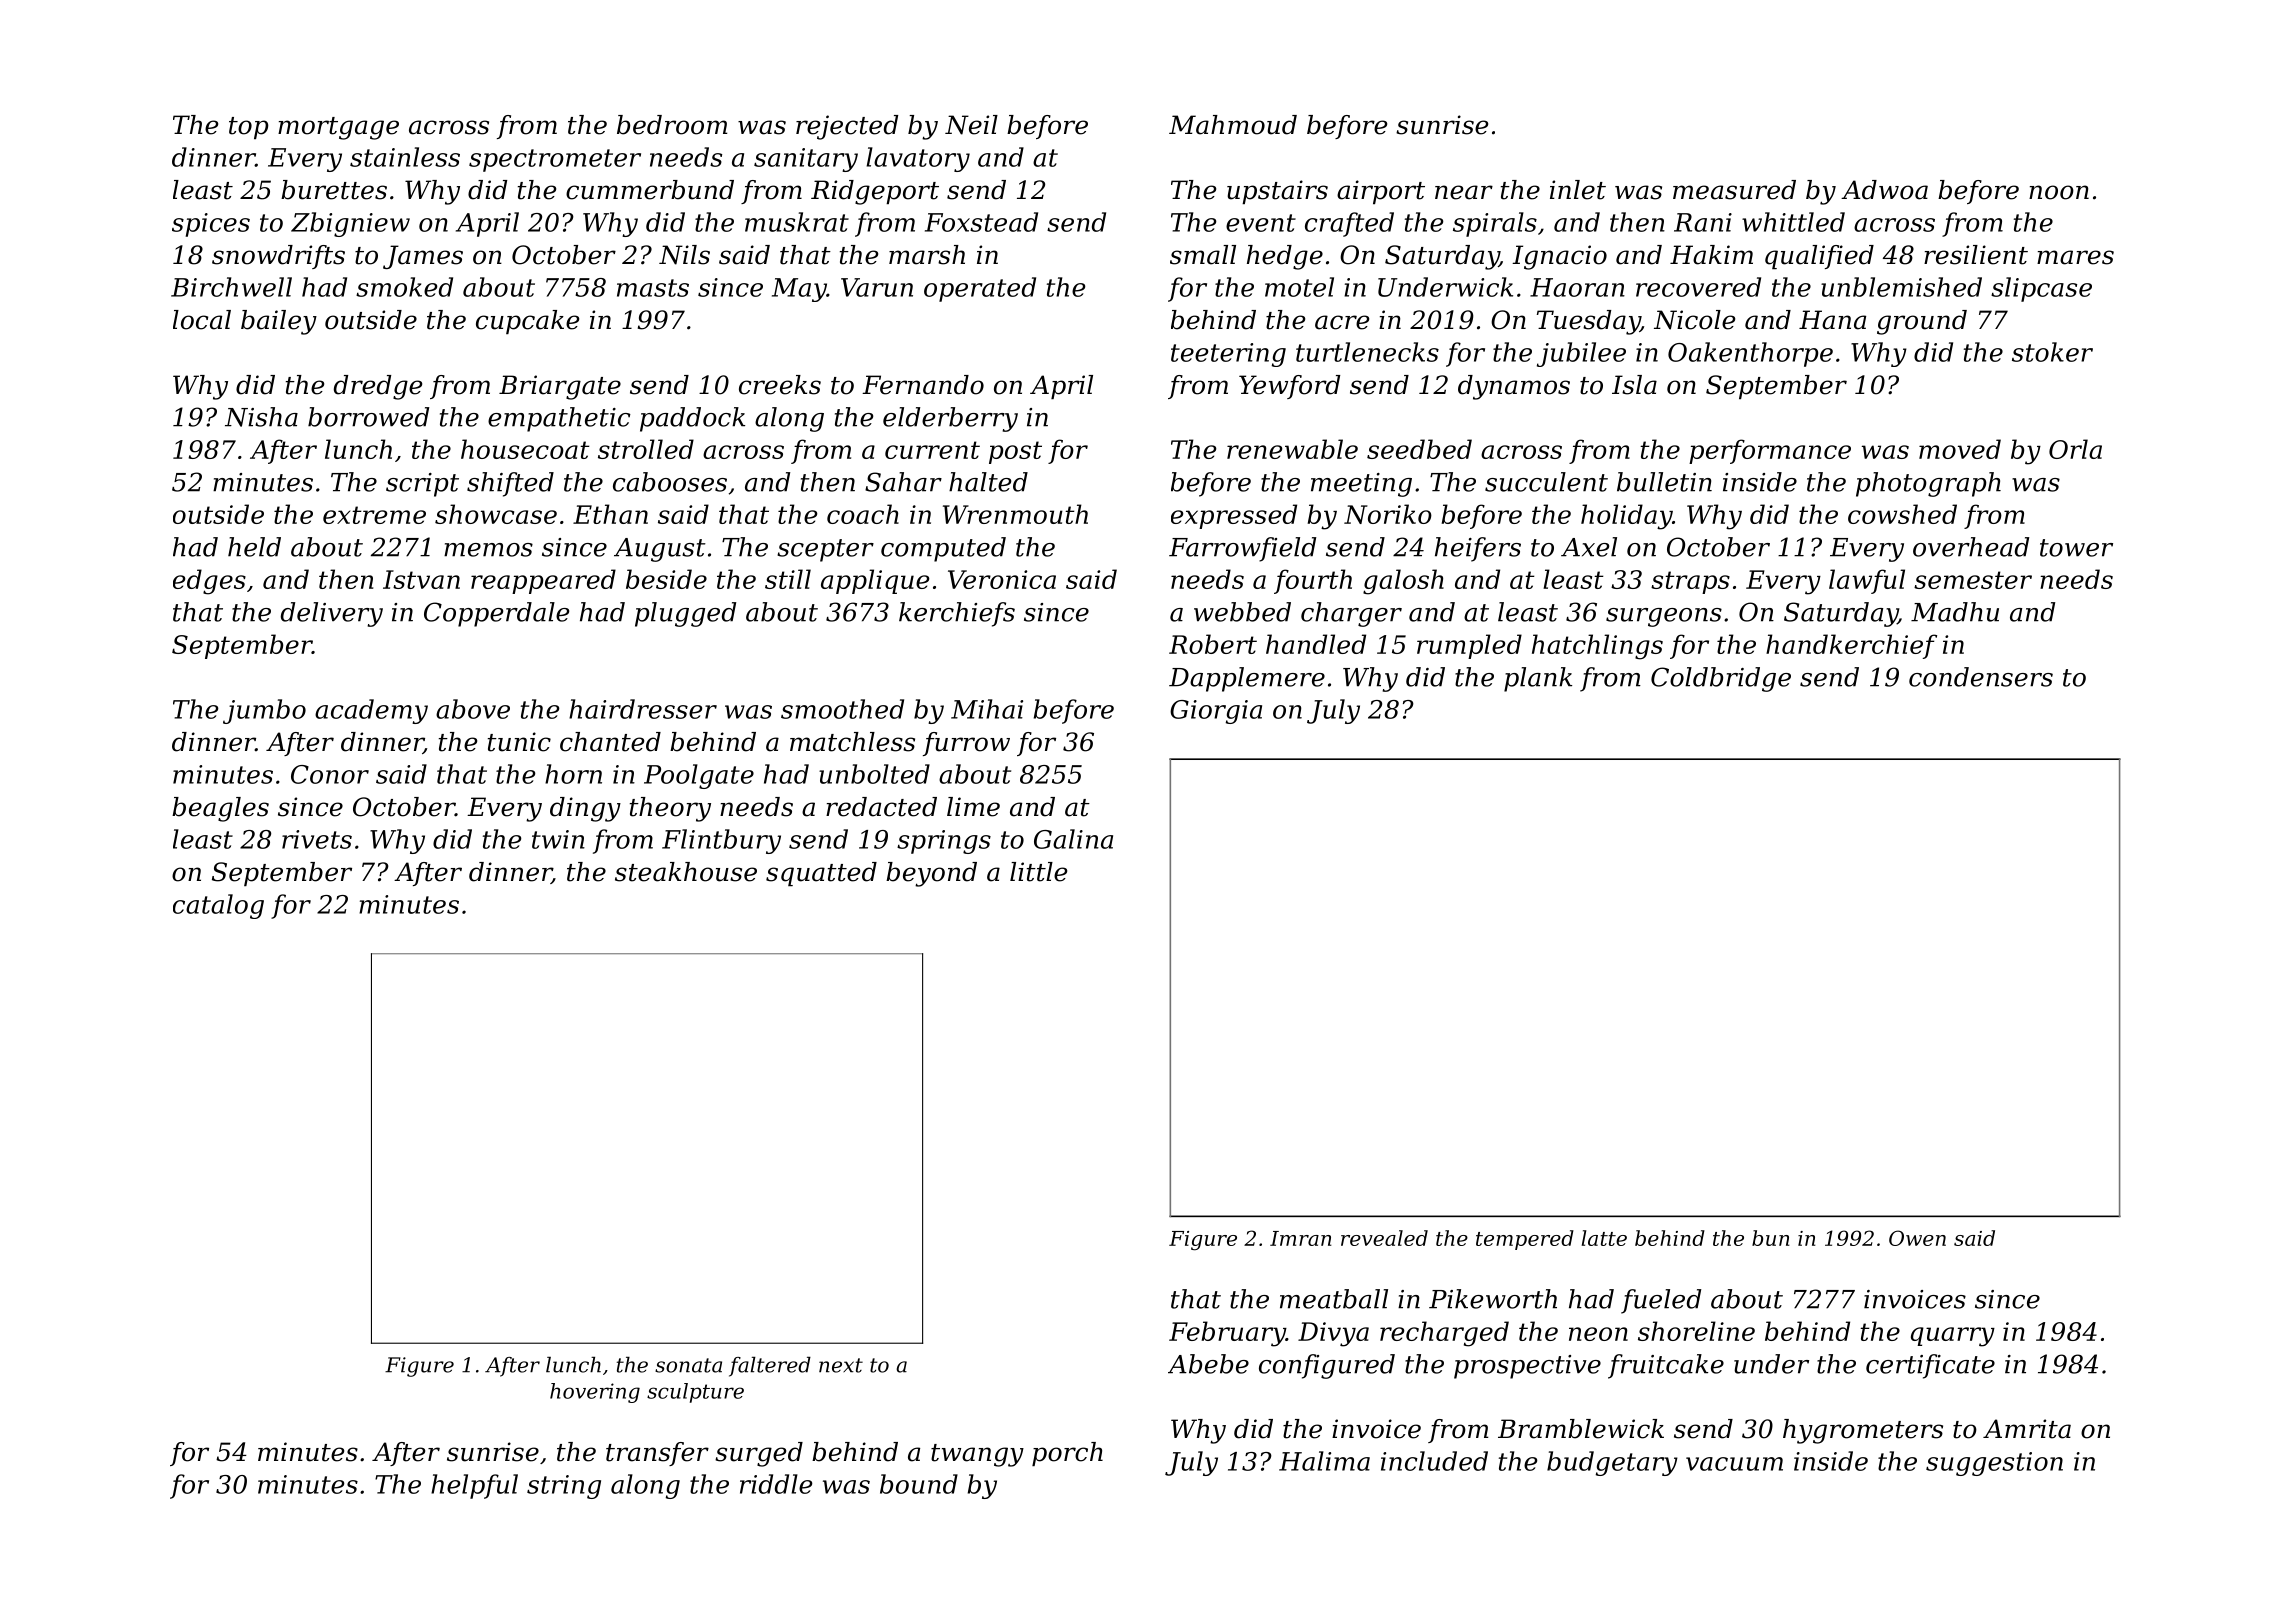 This page has height=1620, width=2292. I want to click on rivets, so click(317, 839).
